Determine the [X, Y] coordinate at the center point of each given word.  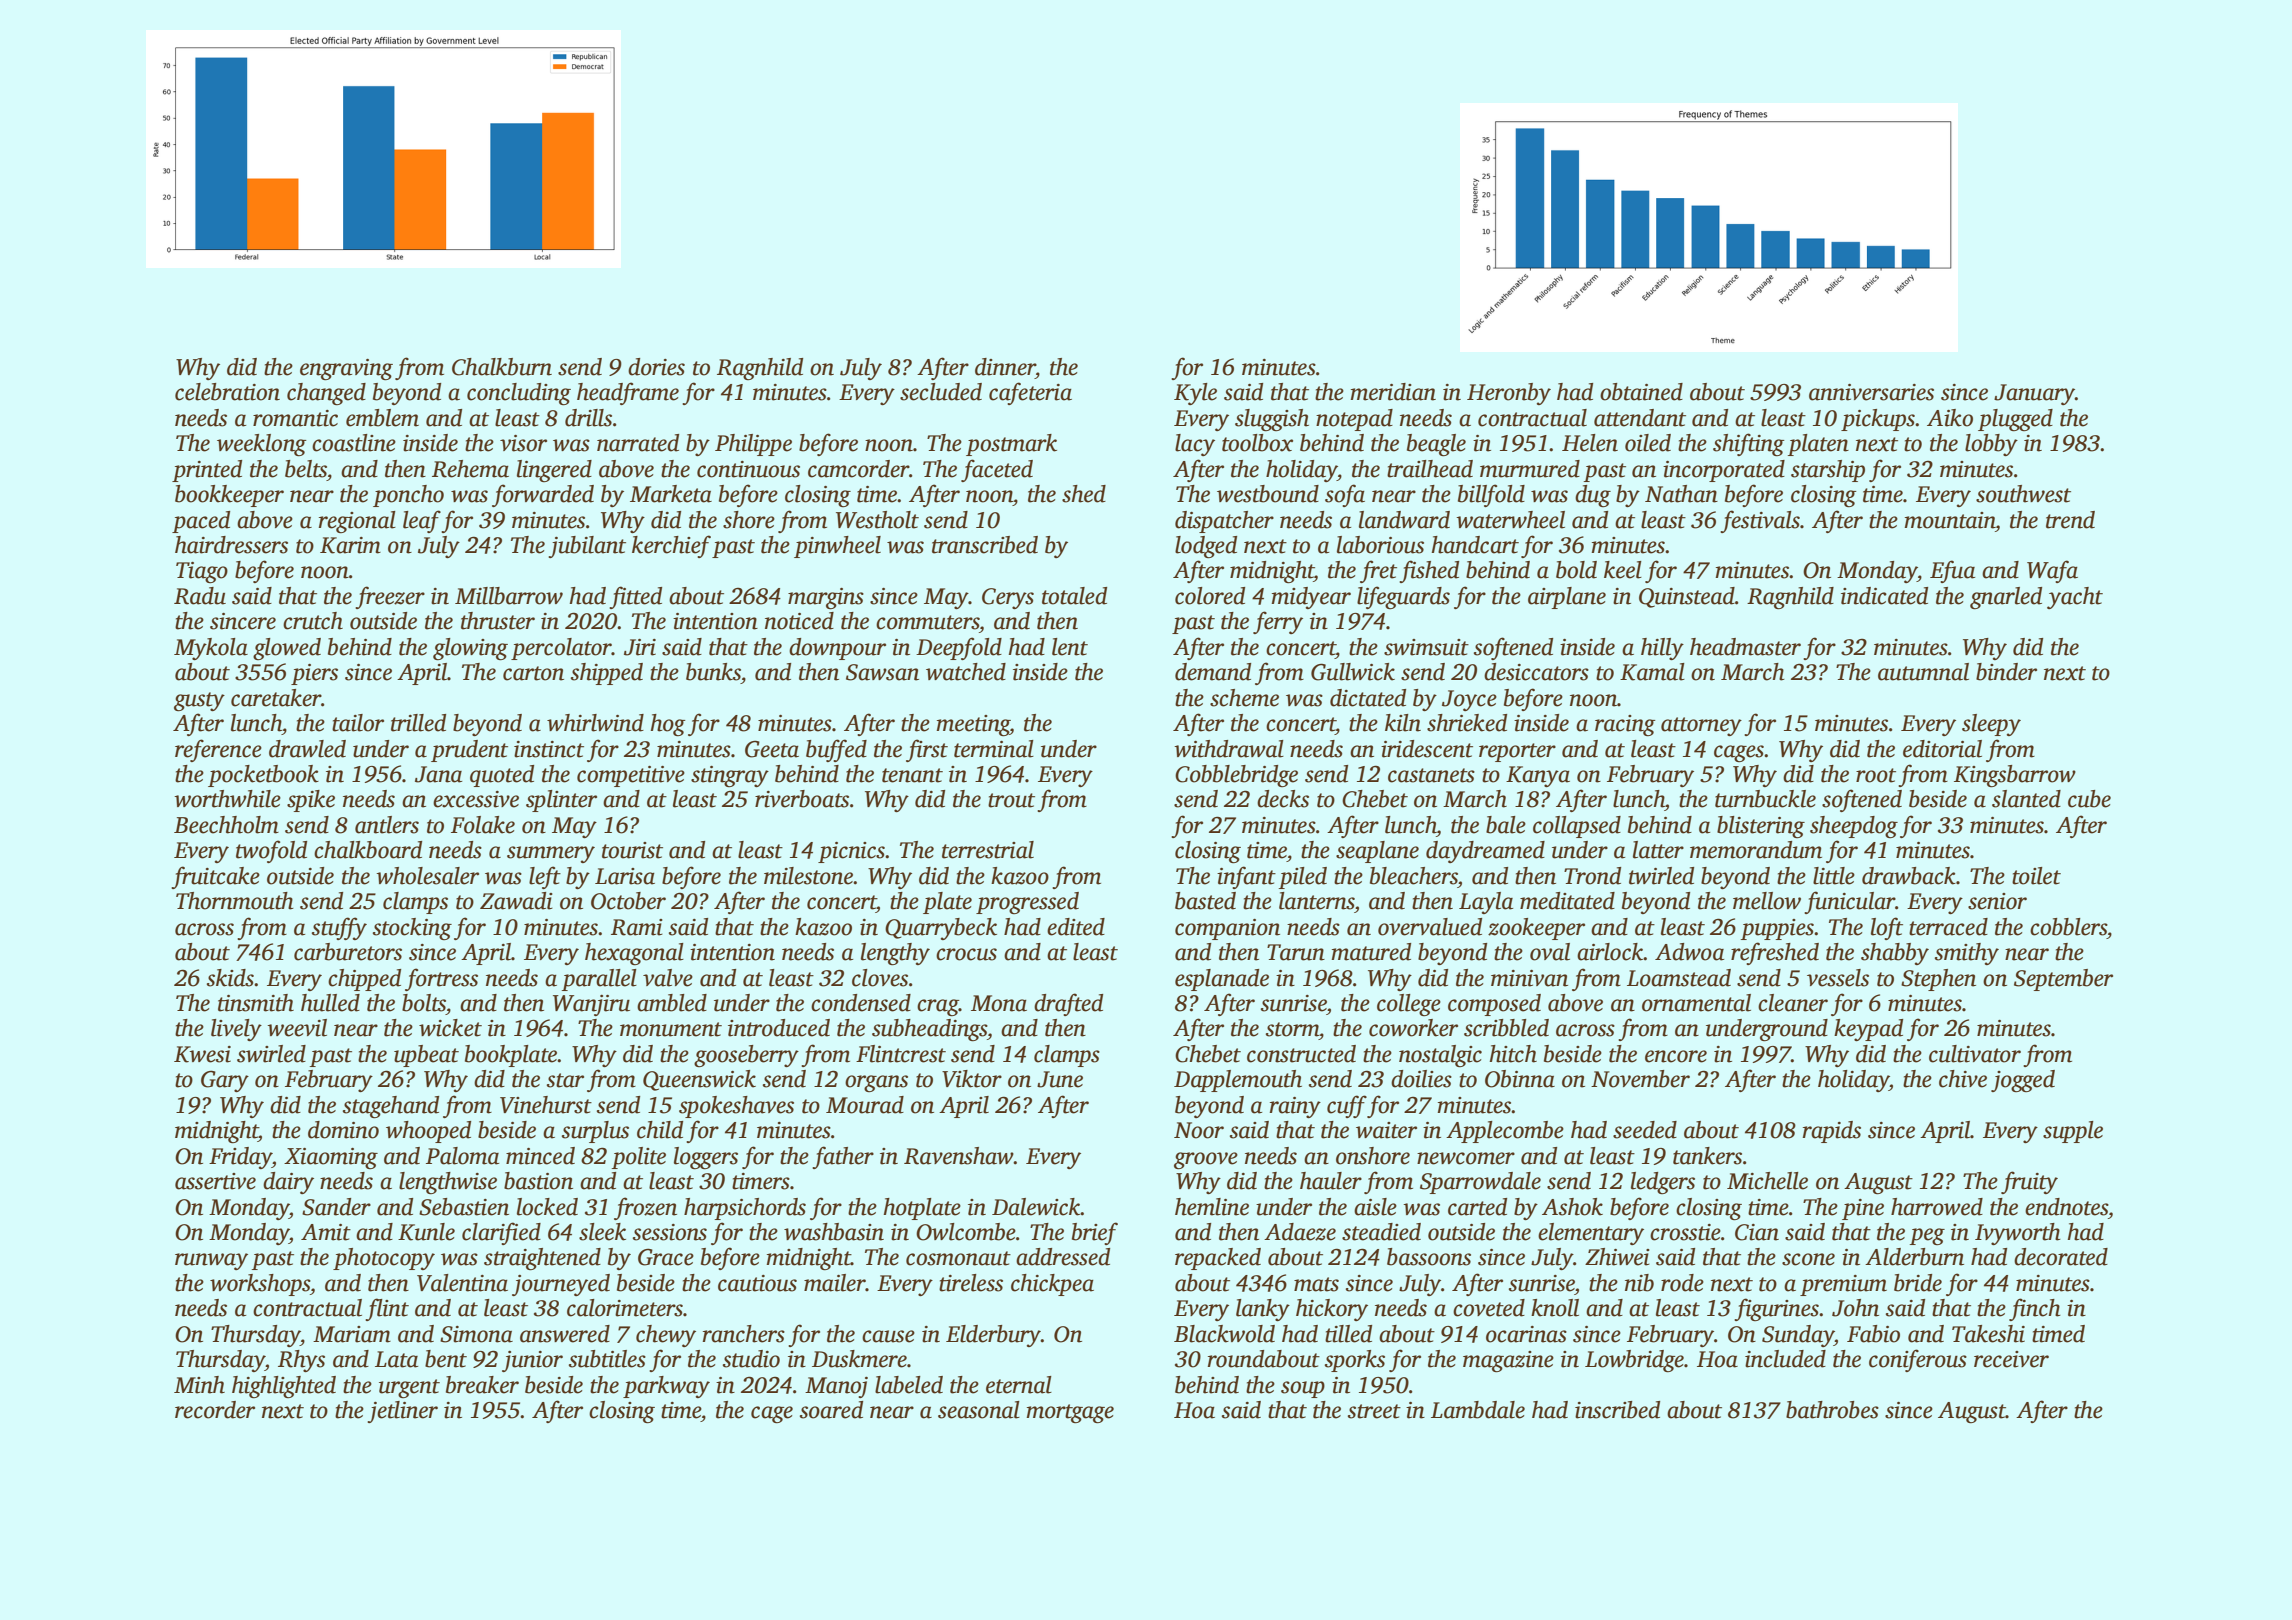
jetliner [402, 1412]
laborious [1380, 545]
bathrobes [1832, 1410]
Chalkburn [502, 367]
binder [2006, 672]
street [1374, 1411]
